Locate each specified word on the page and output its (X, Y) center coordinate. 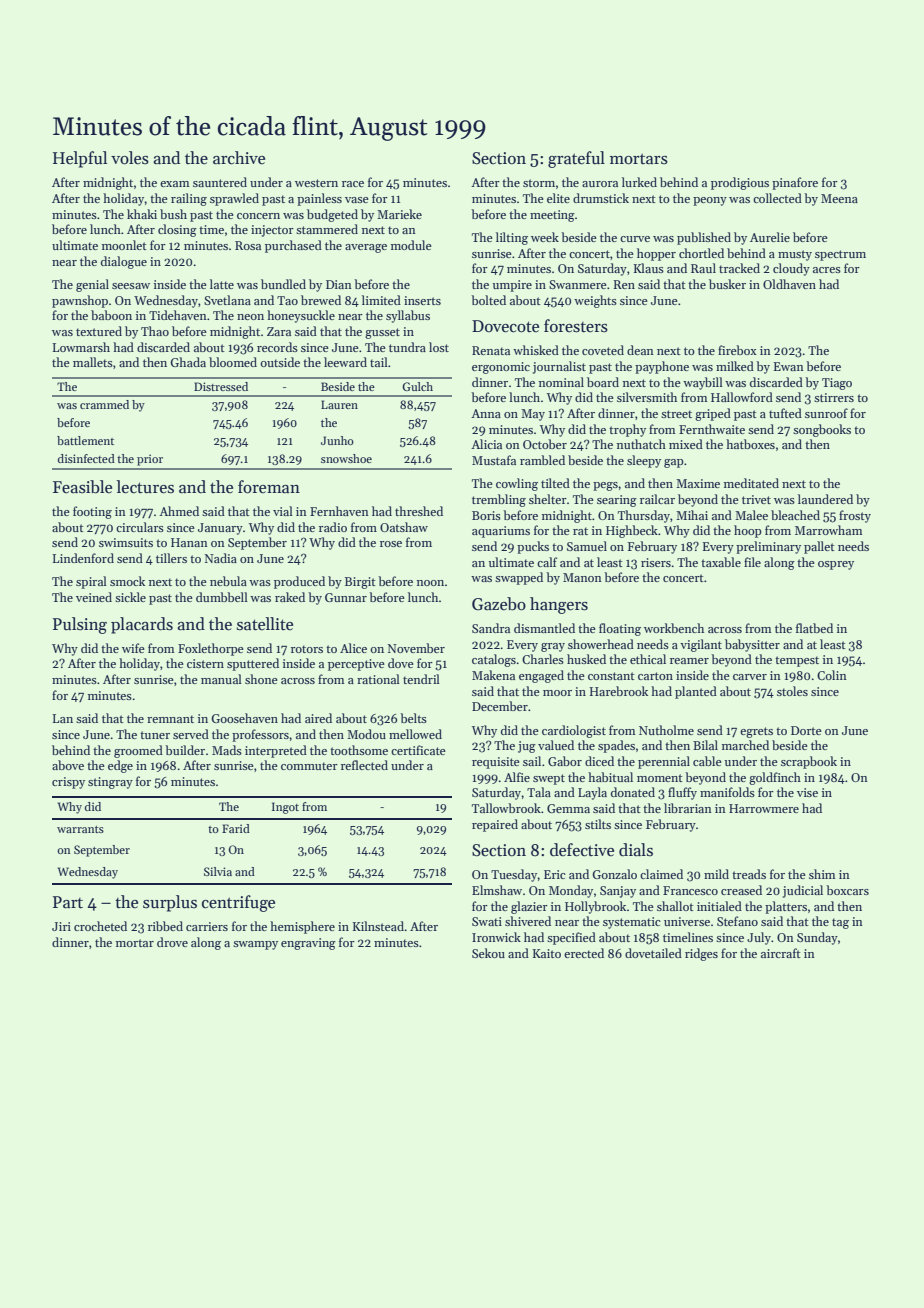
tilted (555, 483)
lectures (145, 487)
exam (174, 184)
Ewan (789, 366)
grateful (576, 159)
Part (68, 902)
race (353, 184)
